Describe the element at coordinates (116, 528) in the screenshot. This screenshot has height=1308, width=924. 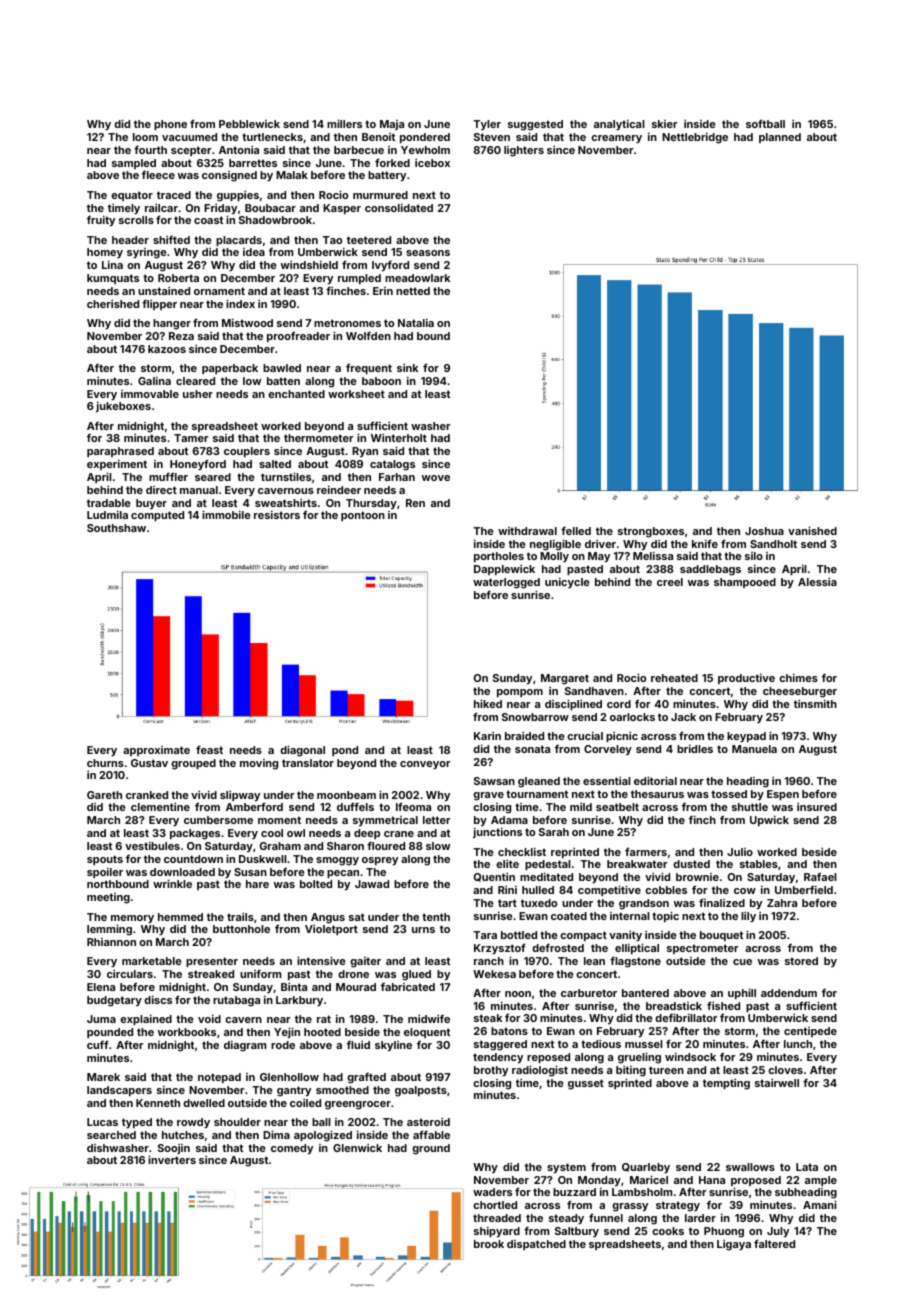
I see `Southshaw` at that location.
